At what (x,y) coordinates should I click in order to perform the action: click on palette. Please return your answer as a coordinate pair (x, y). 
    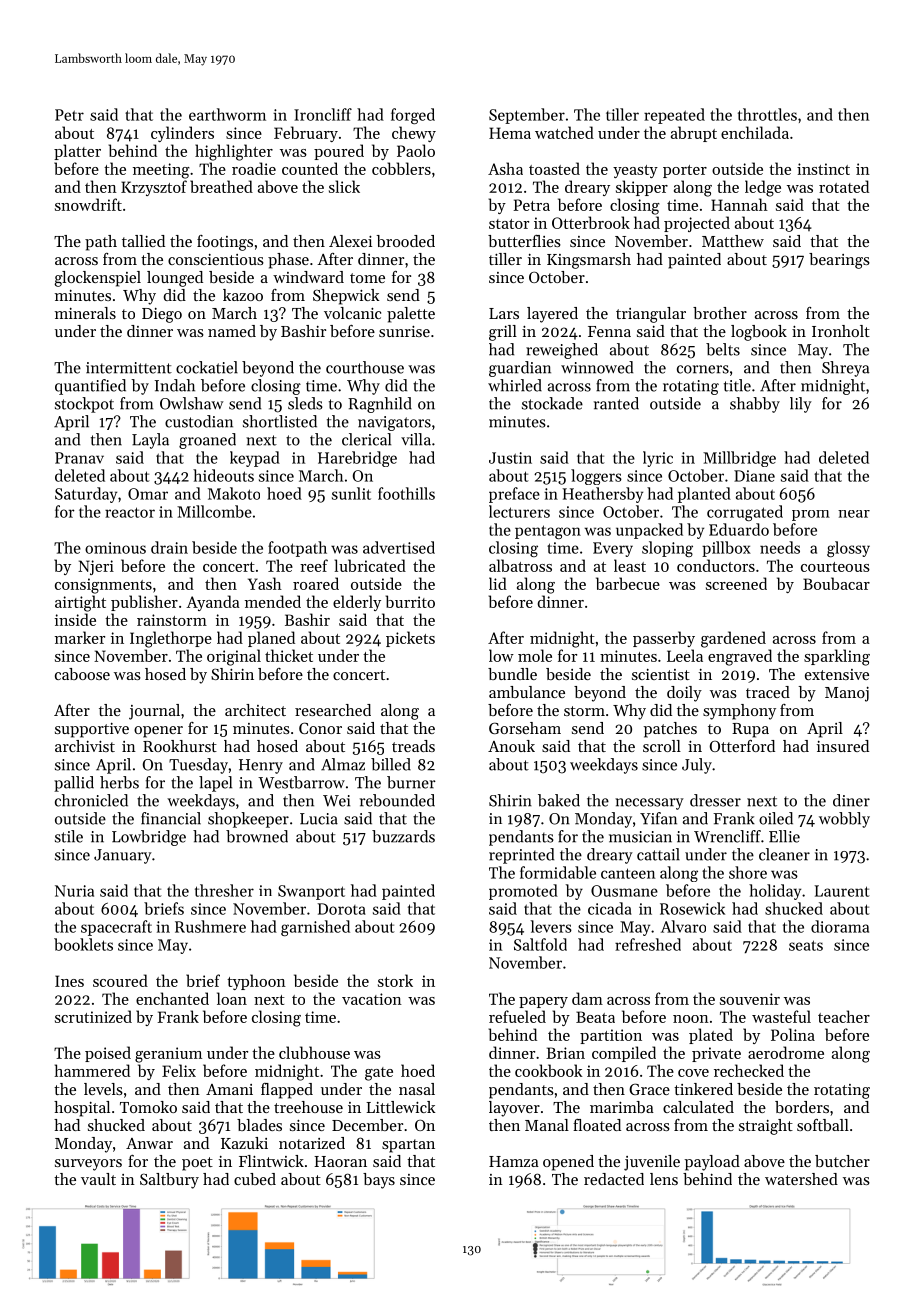
    Looking at the image, I should click on (411, 315).
